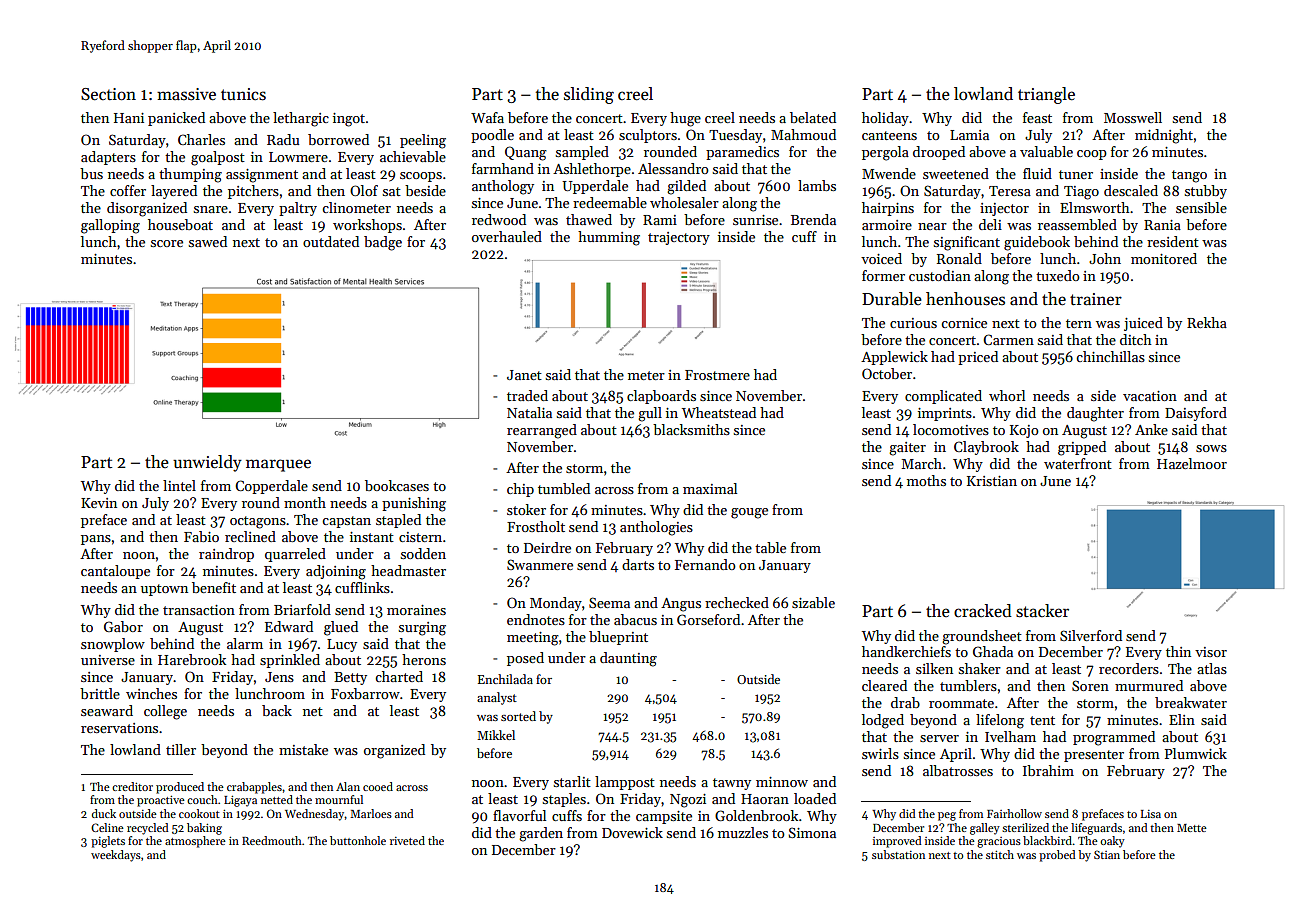 The height and width of the page is (924, 1308). Describe the element at coordinates (589, 95) in the page. I see `sliding` at that location.
